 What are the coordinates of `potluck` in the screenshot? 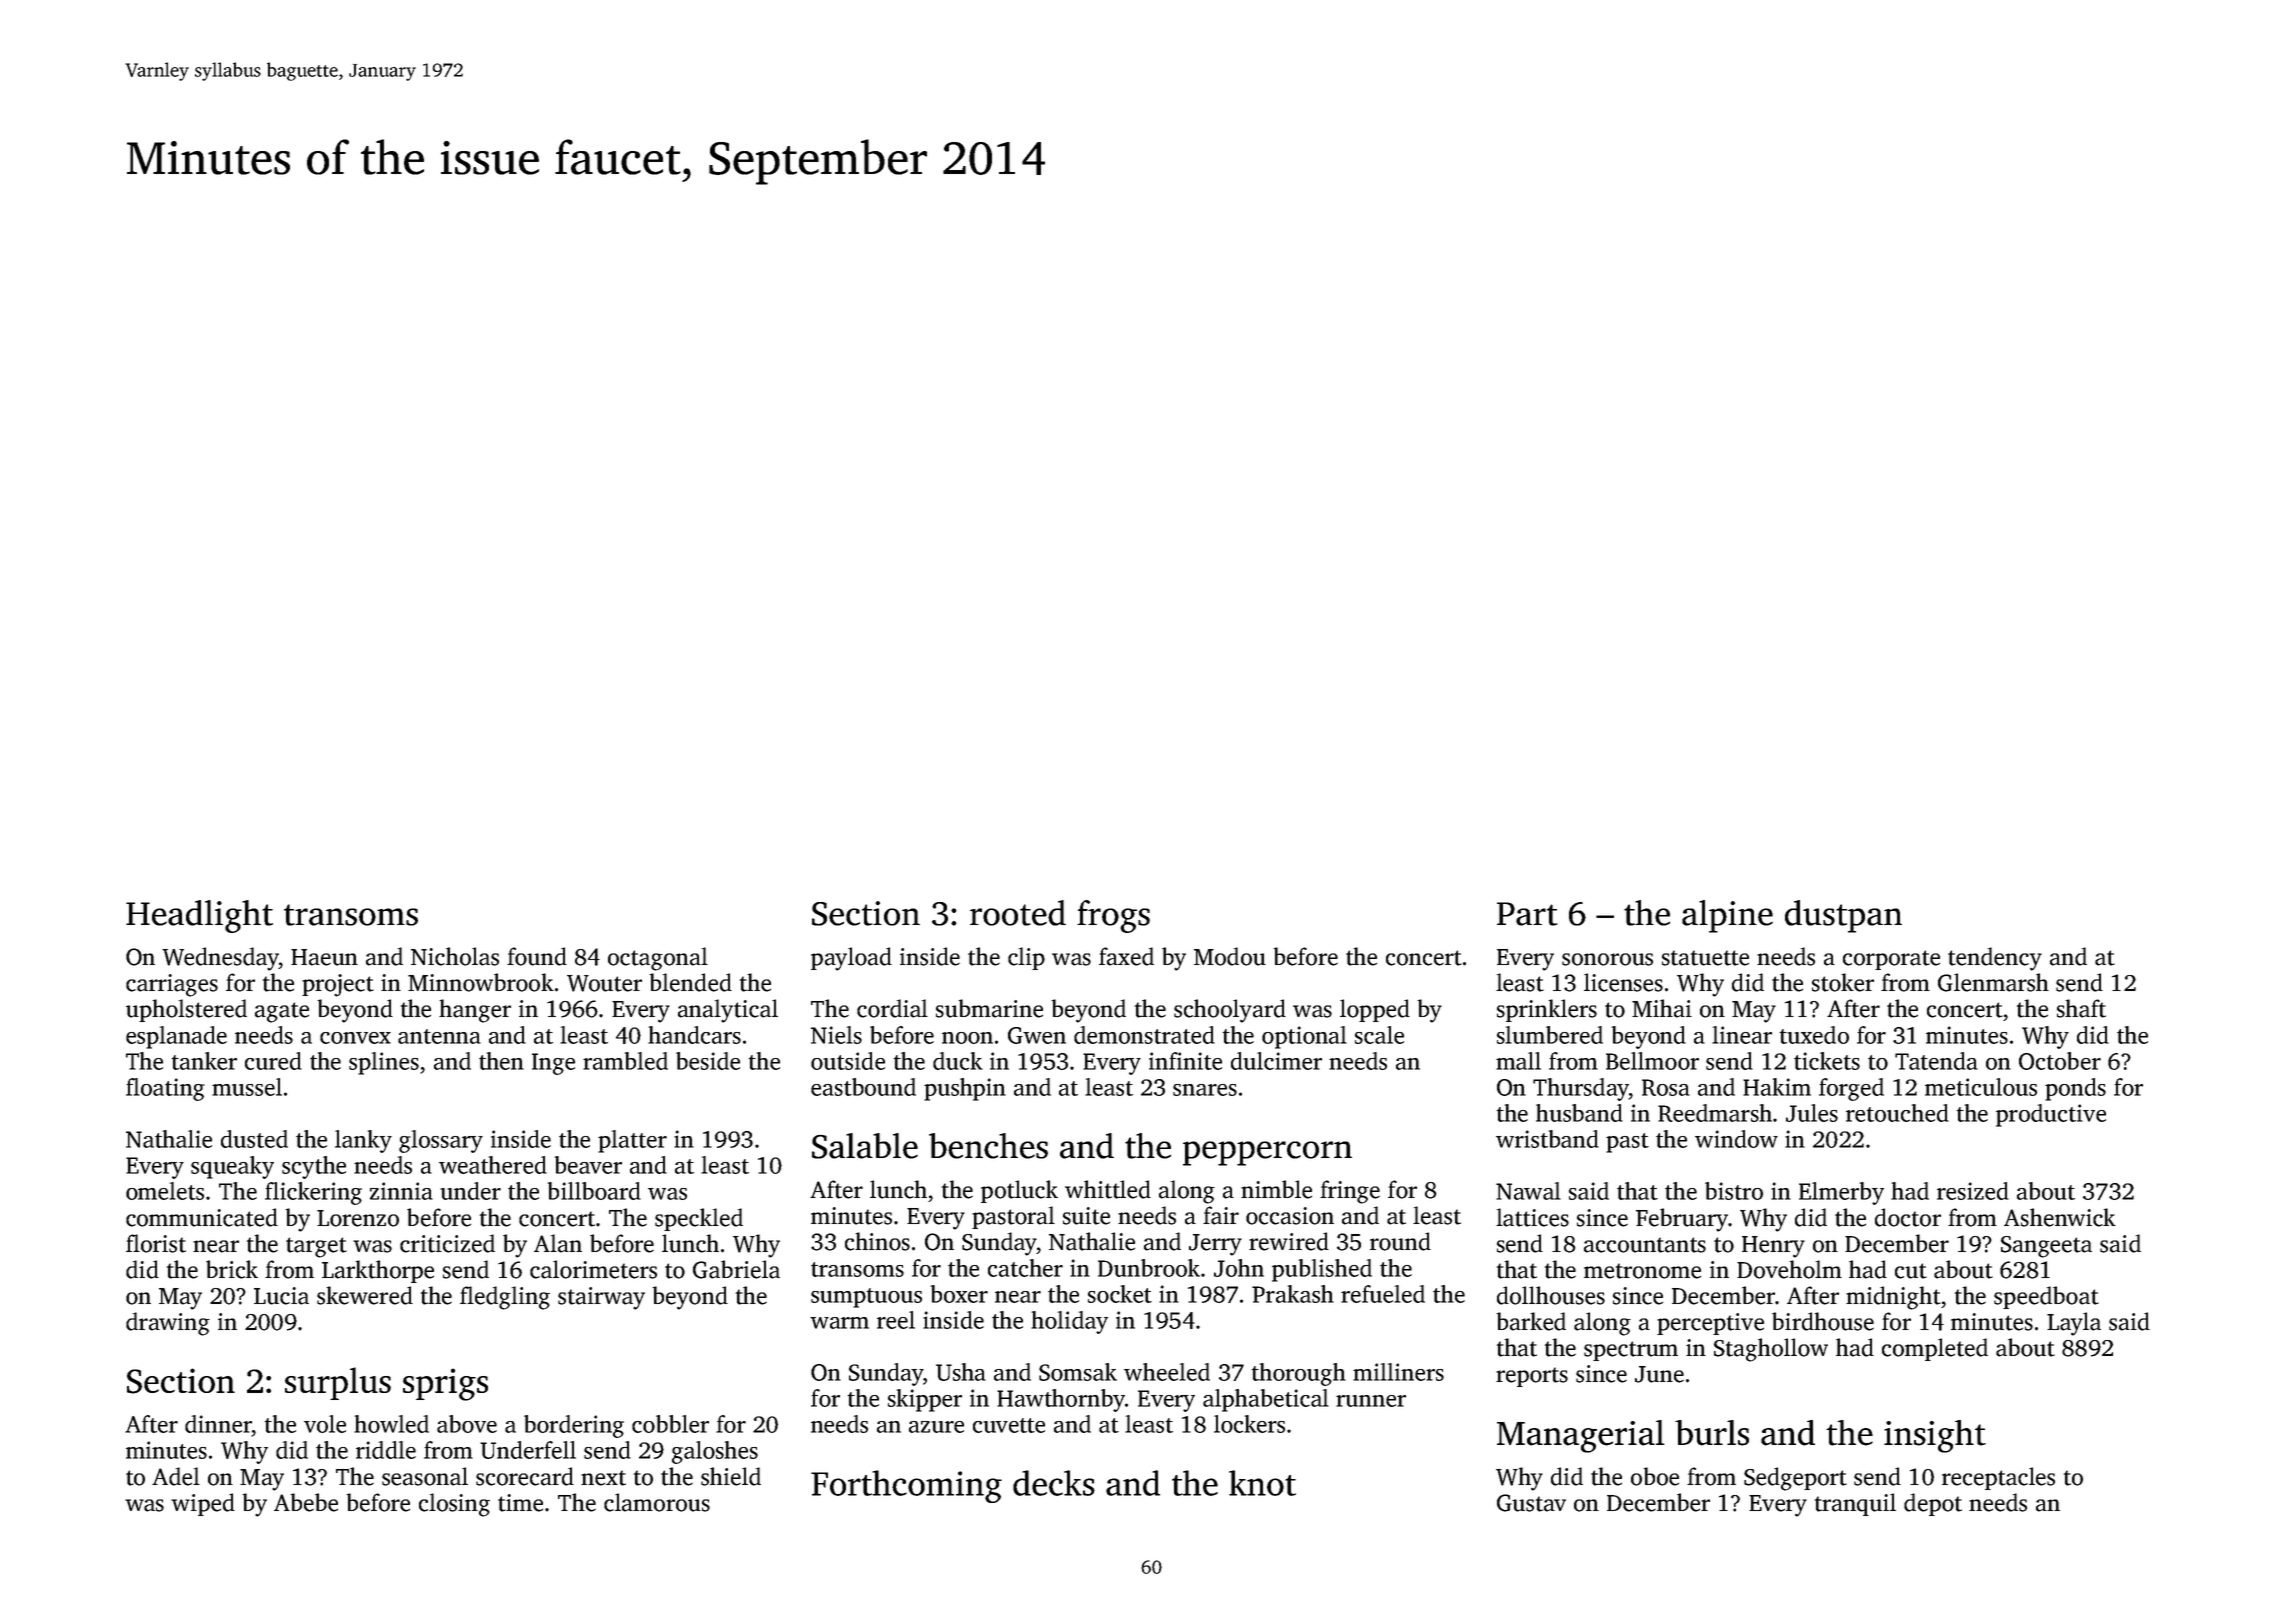 It's located at (1019, 1191).
